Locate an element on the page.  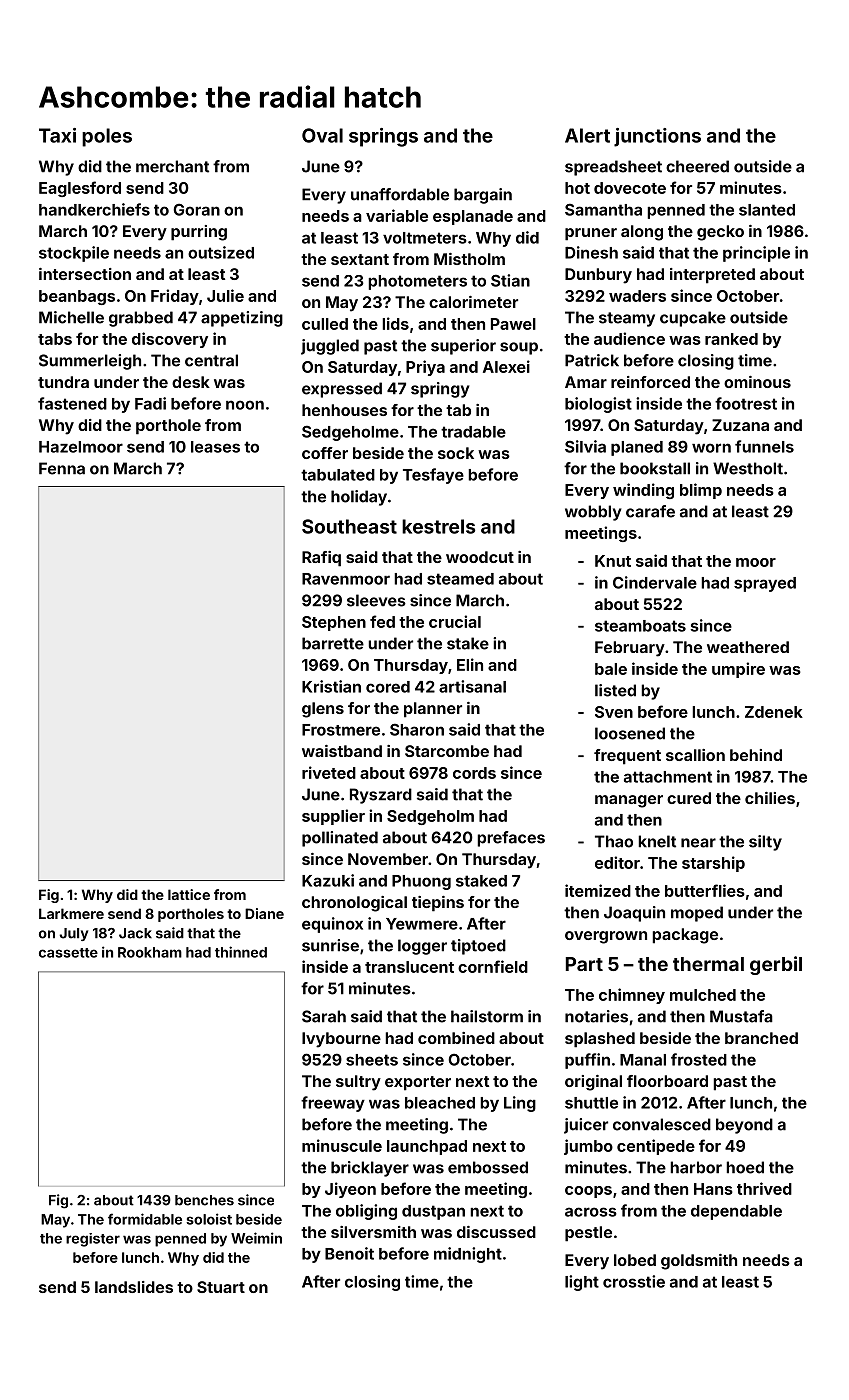
bargain is located at coordinates (483, 196).
